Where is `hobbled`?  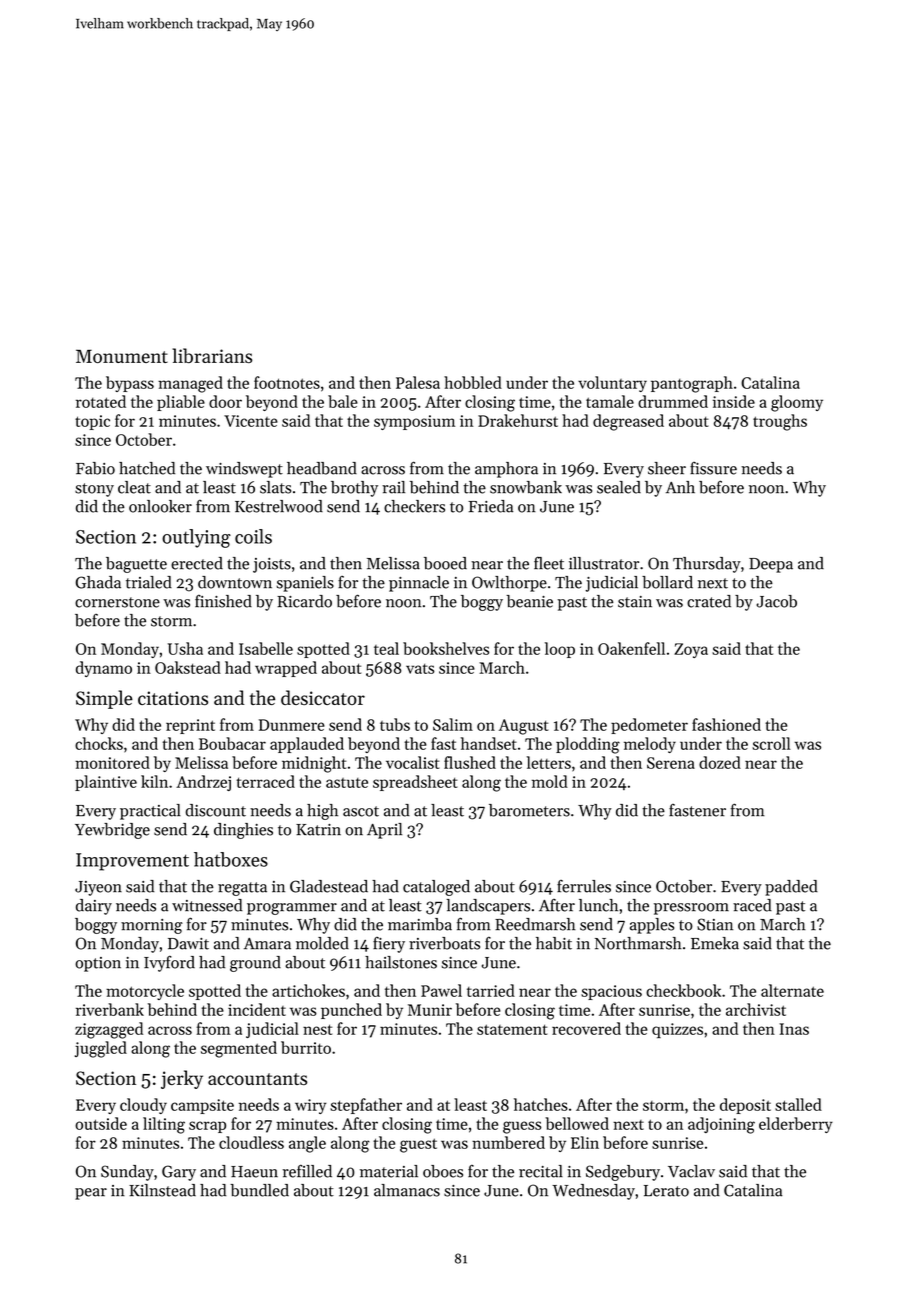
hobbled is located at coordinates (473, 382).
